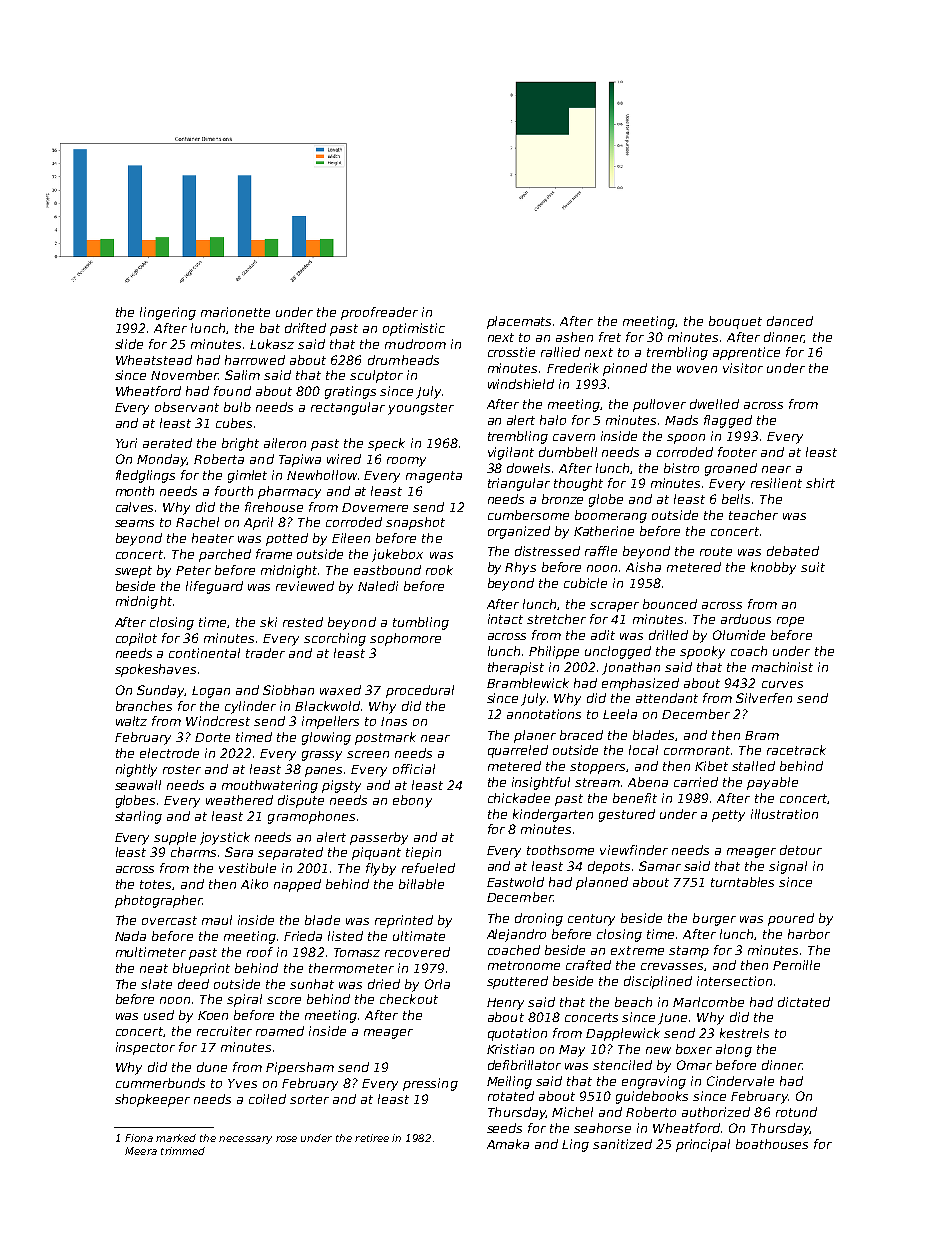  I want to click on screen, so click(368, 754).
